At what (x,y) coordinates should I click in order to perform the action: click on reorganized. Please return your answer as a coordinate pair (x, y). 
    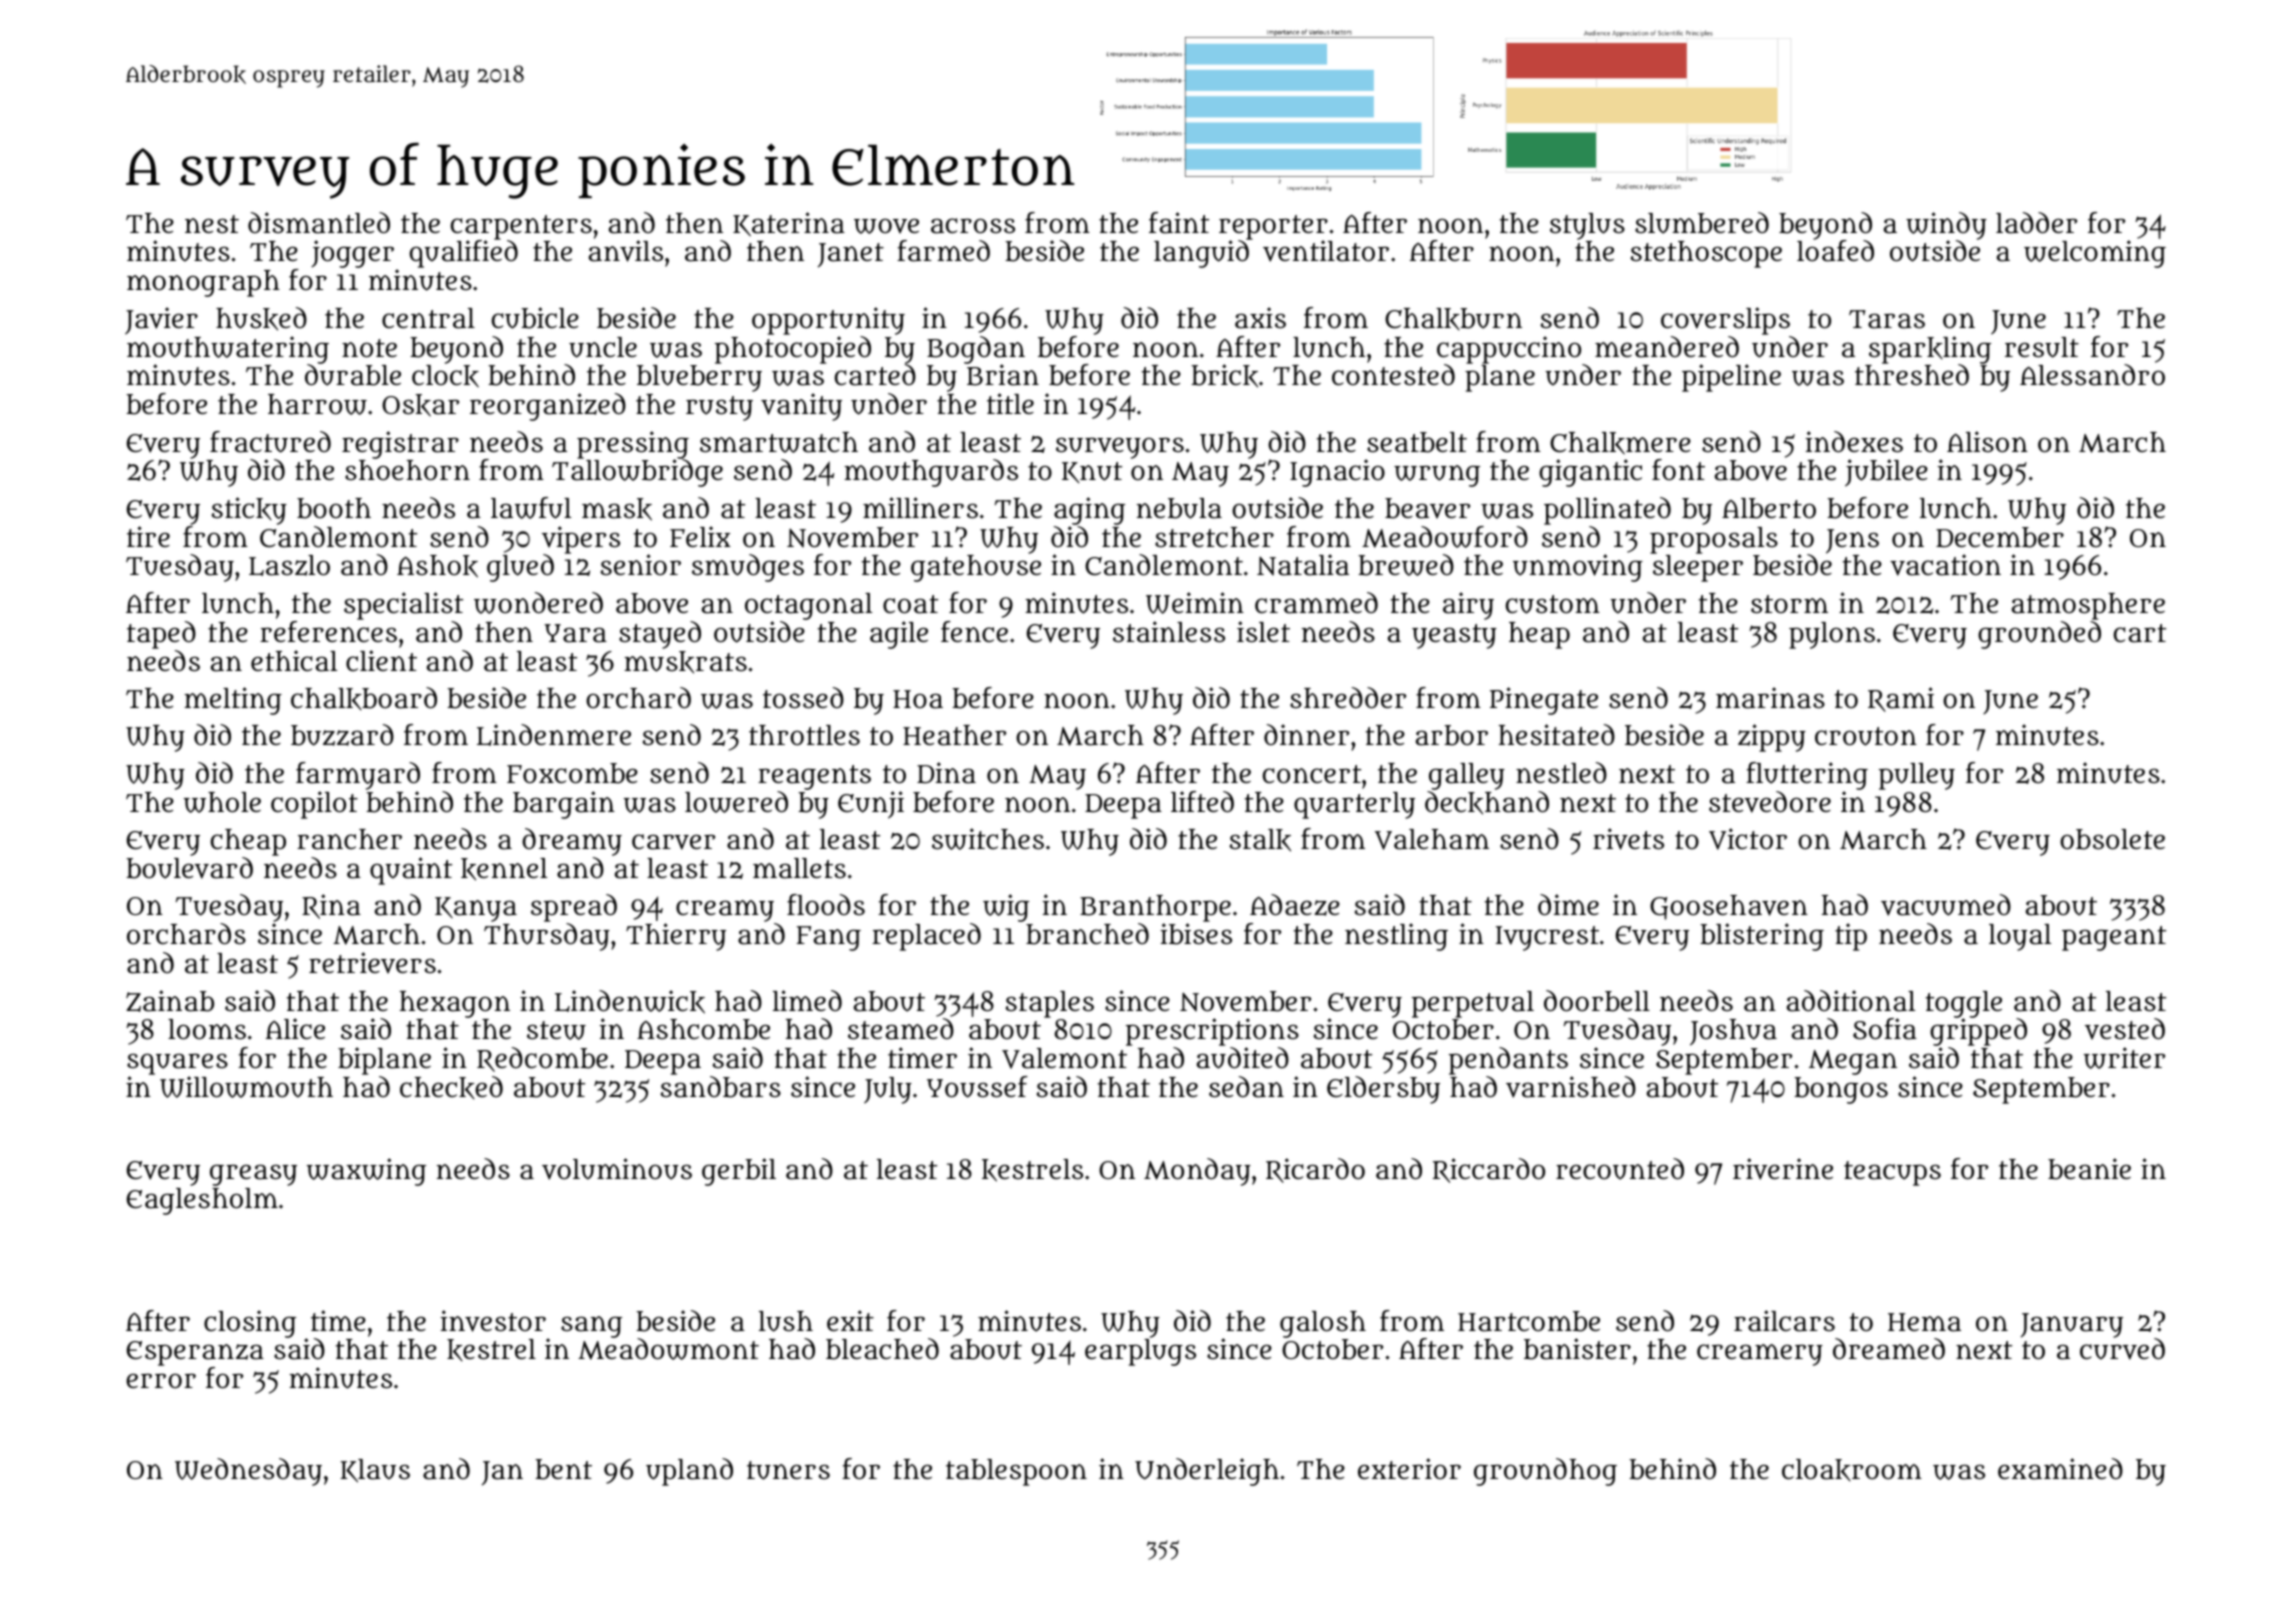
    Looking at the image, I should click on (548, 407).
